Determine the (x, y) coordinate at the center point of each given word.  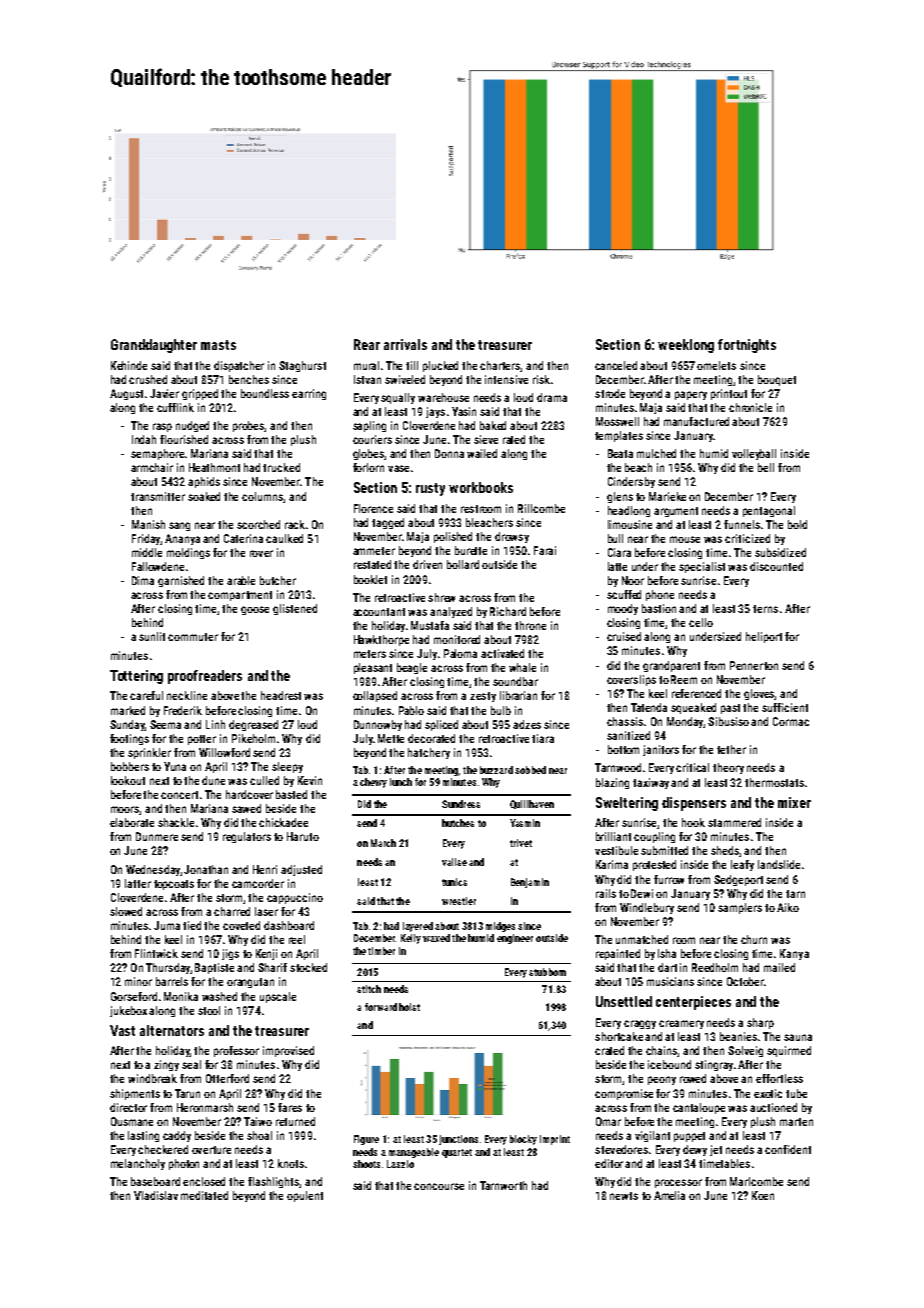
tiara (543, 738)
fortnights (747, 346)
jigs (230, 954)
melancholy (138, 1164)
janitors (661, 750)
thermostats (774, 782)
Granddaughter (154, 346)
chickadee (283, 822)
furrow (669, 879)
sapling (369, 426)
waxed (436, 938)
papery (691, 395)
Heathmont (214, 467)
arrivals (405, 344)
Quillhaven (532, 804)
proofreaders (205, 677)
